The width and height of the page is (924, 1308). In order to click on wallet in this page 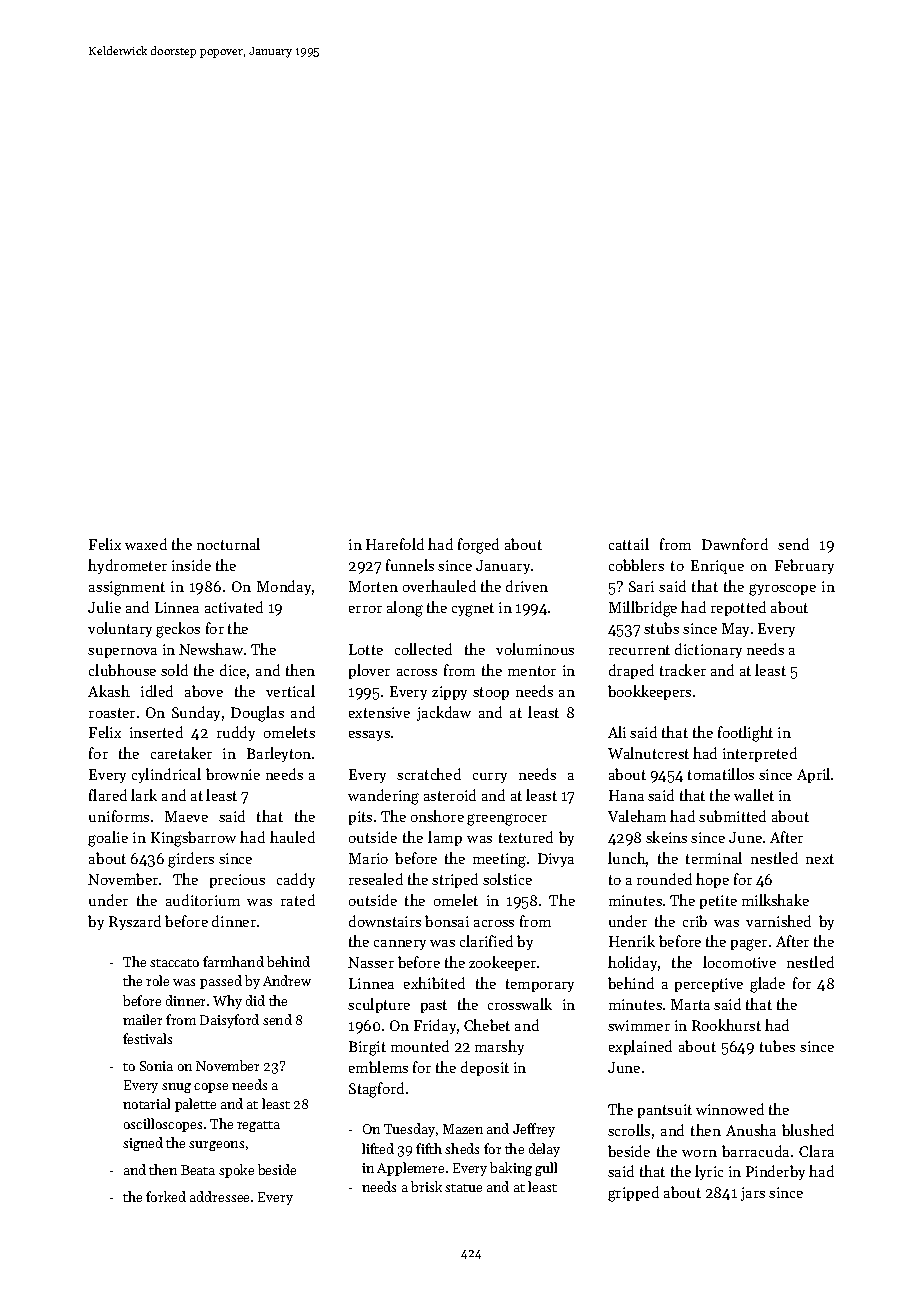, I will do `click(754, 795)`.
